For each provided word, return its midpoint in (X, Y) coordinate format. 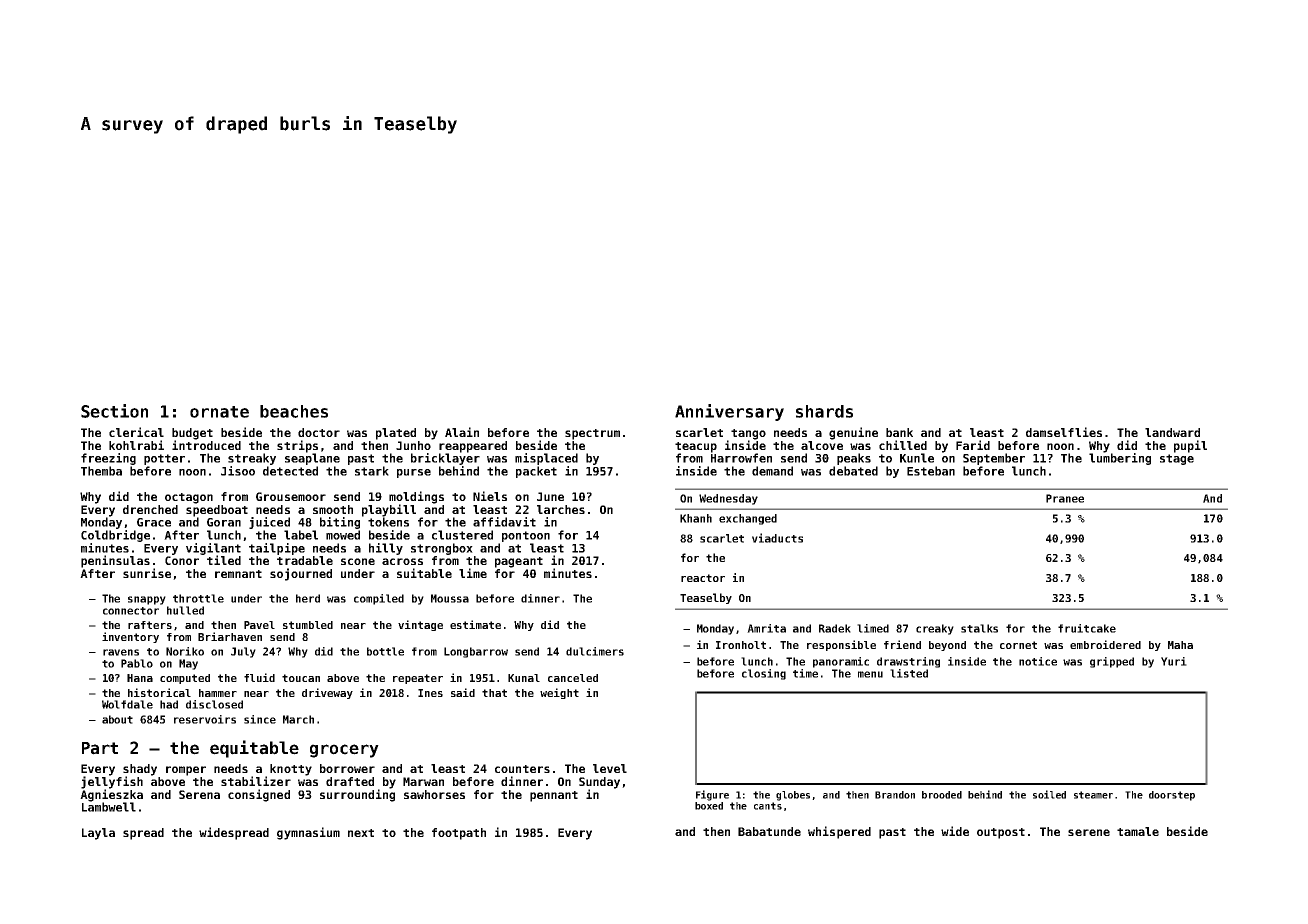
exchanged (748, 519)
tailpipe (277, 549)
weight (559, 693)
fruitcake (1087, 628)
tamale (1138, 831)
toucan (301, 678)
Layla (98, 834)
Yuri (1174, 661)
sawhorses (434, 794)
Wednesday (728, 499)
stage (1177, 459)
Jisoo (238, 471)
